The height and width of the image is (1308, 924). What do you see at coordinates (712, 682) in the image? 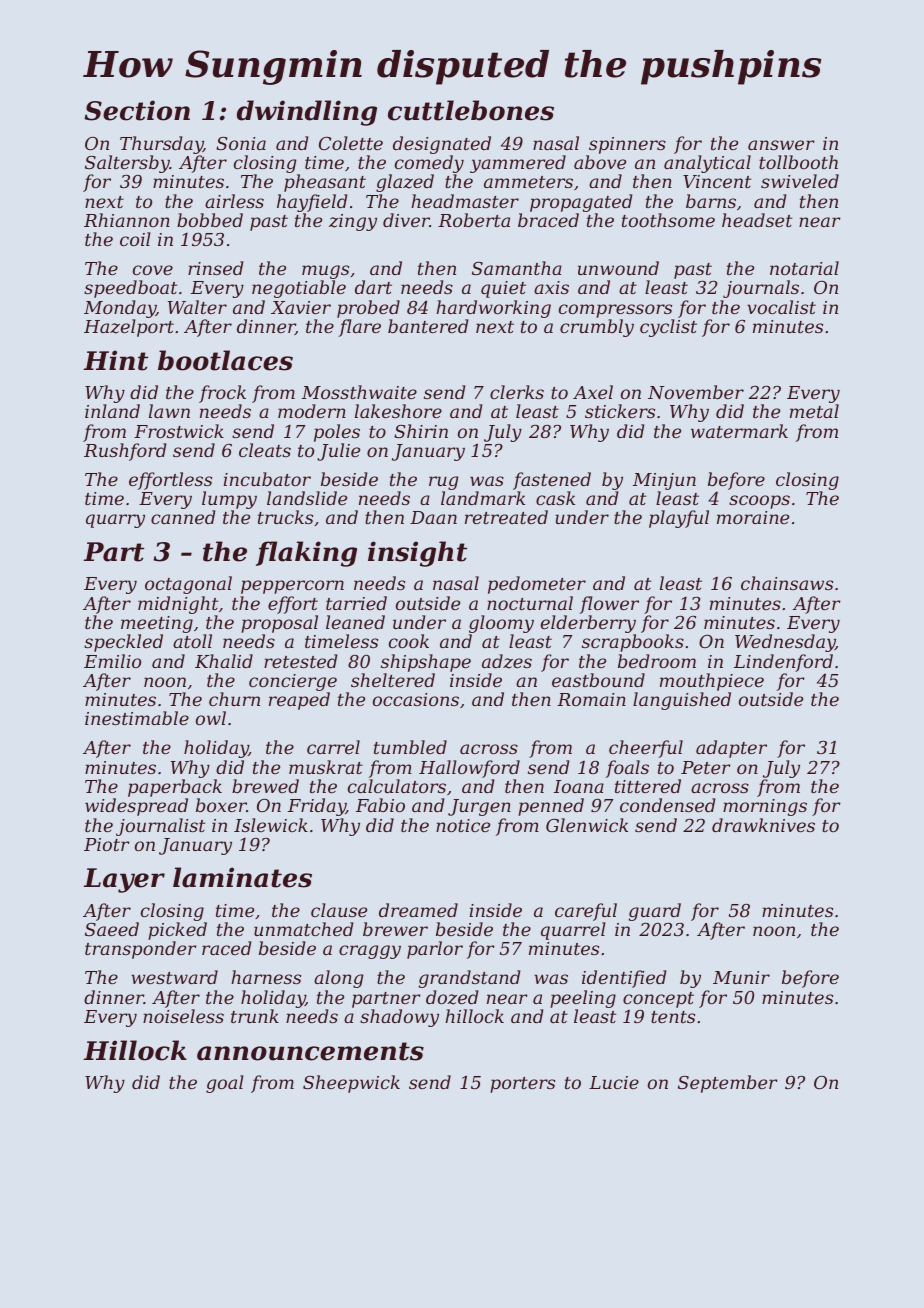
I see `mouthpiece` at bounding box center [712, 682].
